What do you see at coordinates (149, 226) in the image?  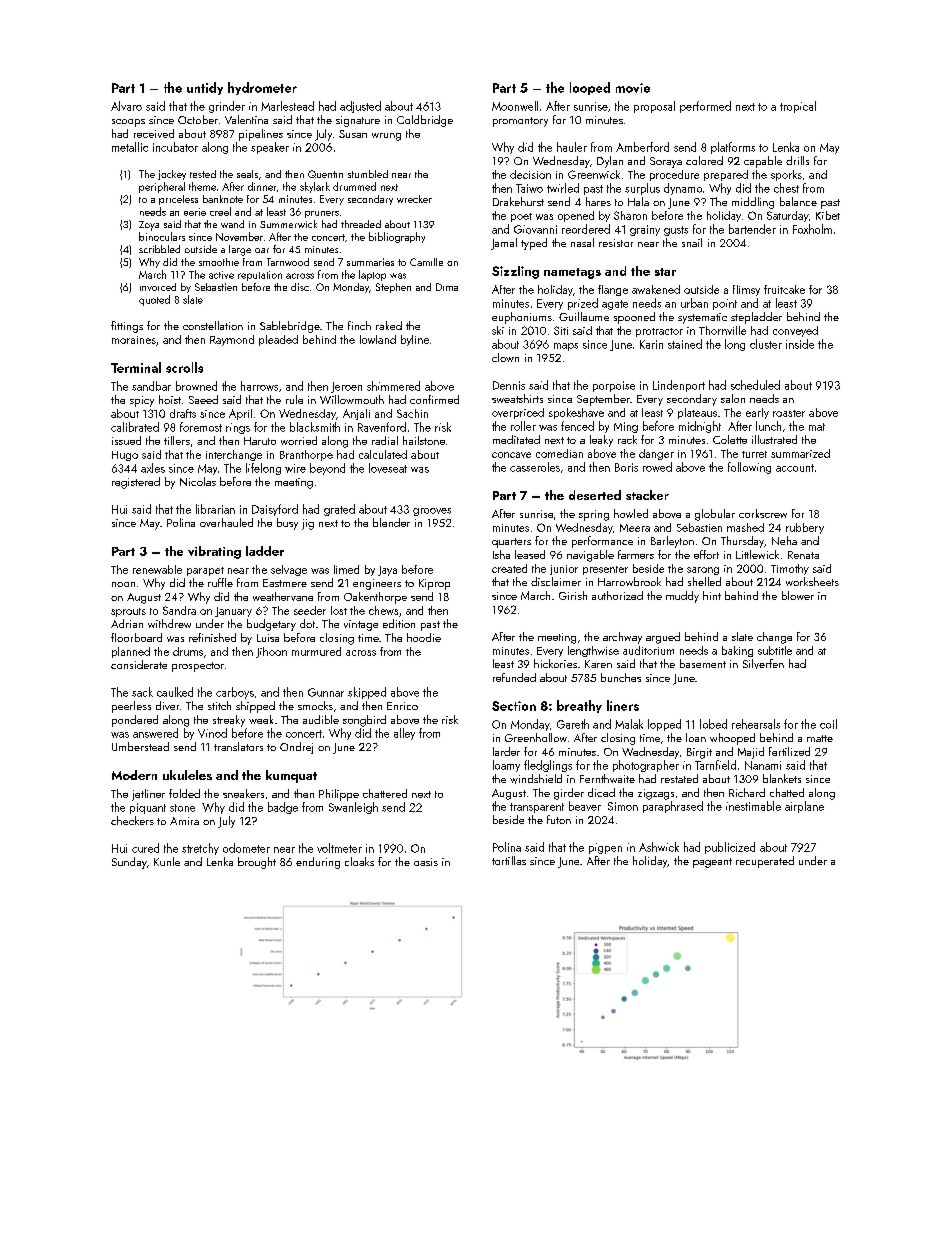 I see `Zoya` at bounding box center [149, 226].
